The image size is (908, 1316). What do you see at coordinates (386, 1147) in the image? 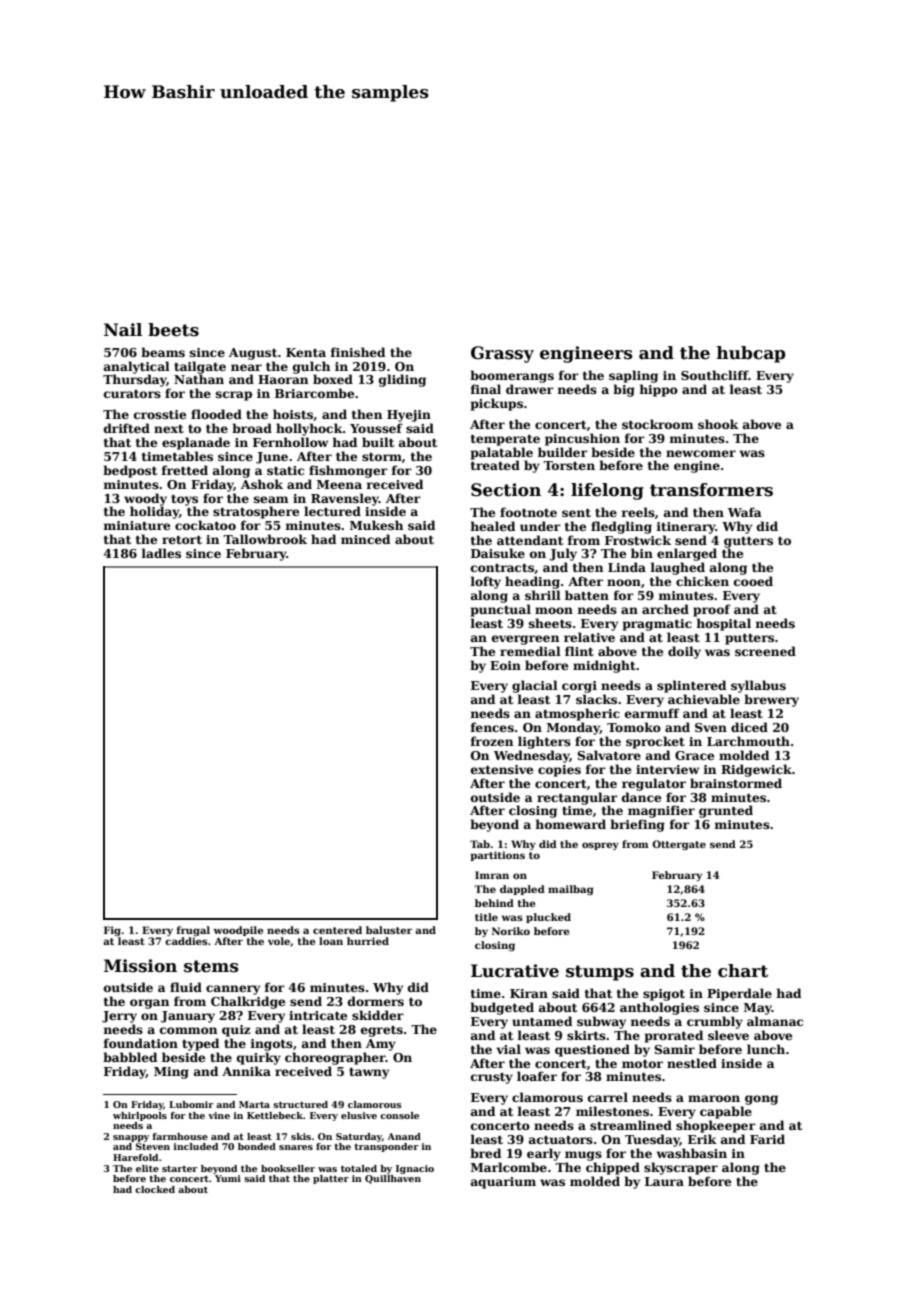
I see `transponder` at bounding box center [386, 1147].
